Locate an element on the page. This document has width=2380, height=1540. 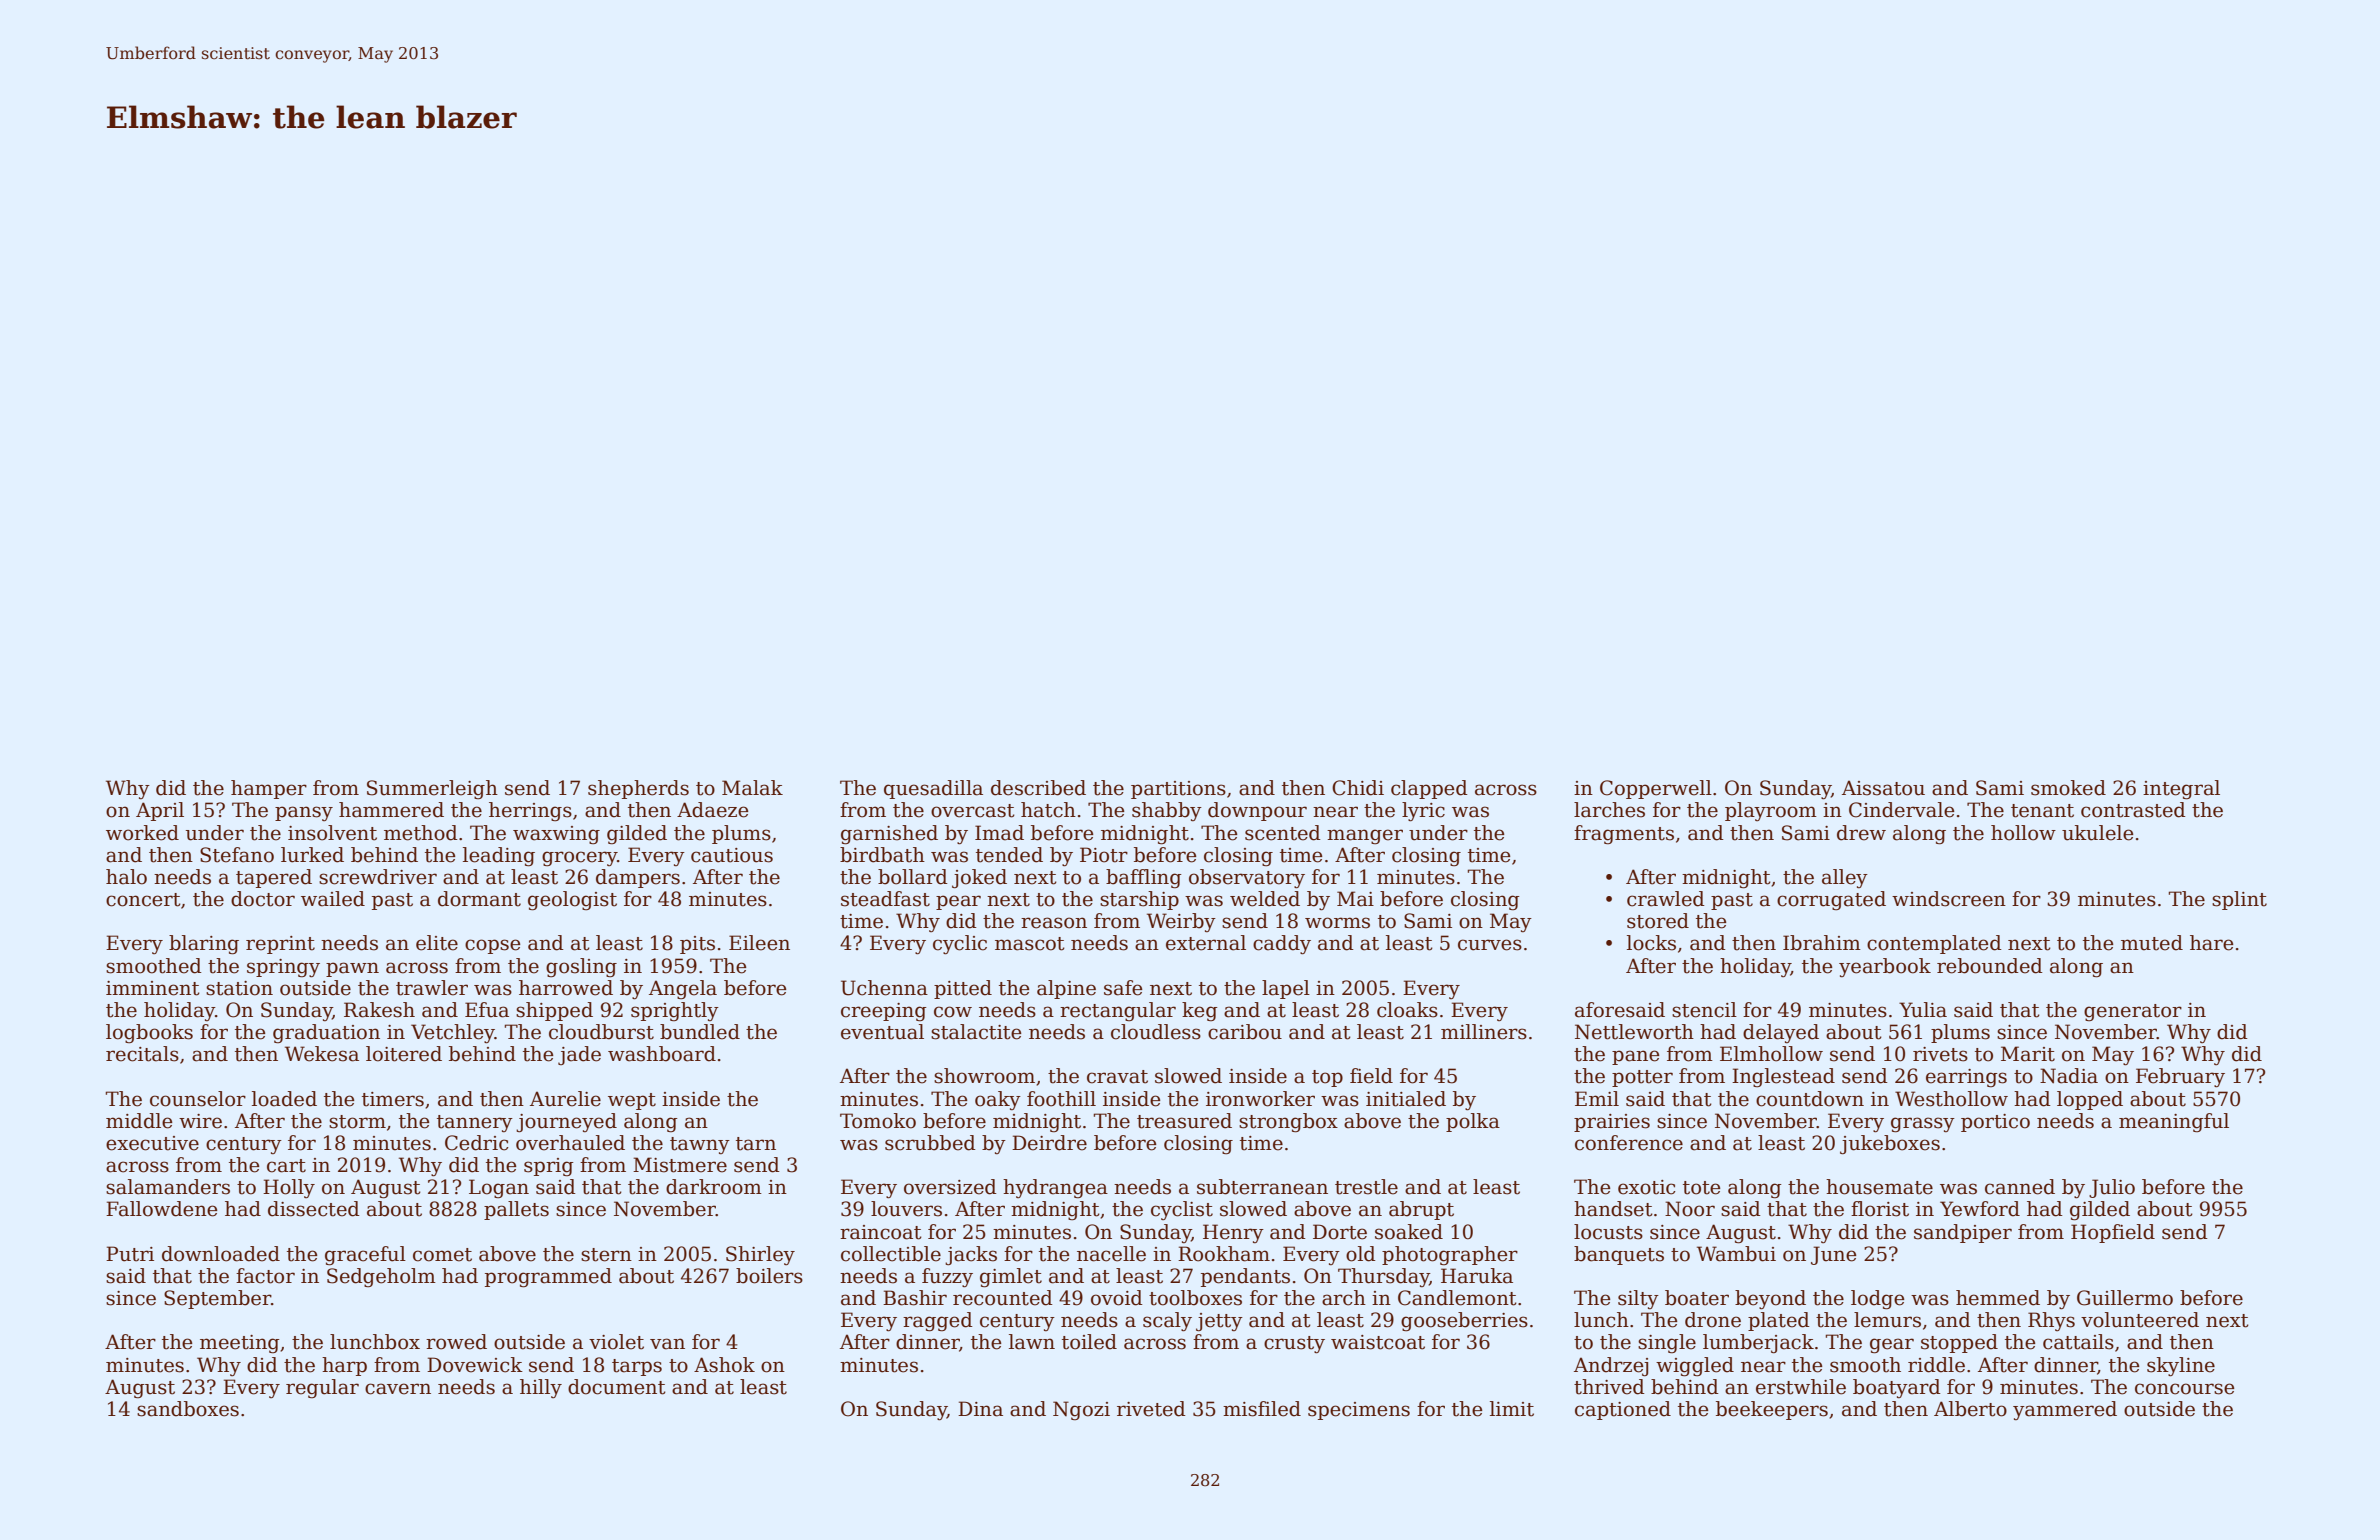
hamper is located at coordinates (269, 789).
